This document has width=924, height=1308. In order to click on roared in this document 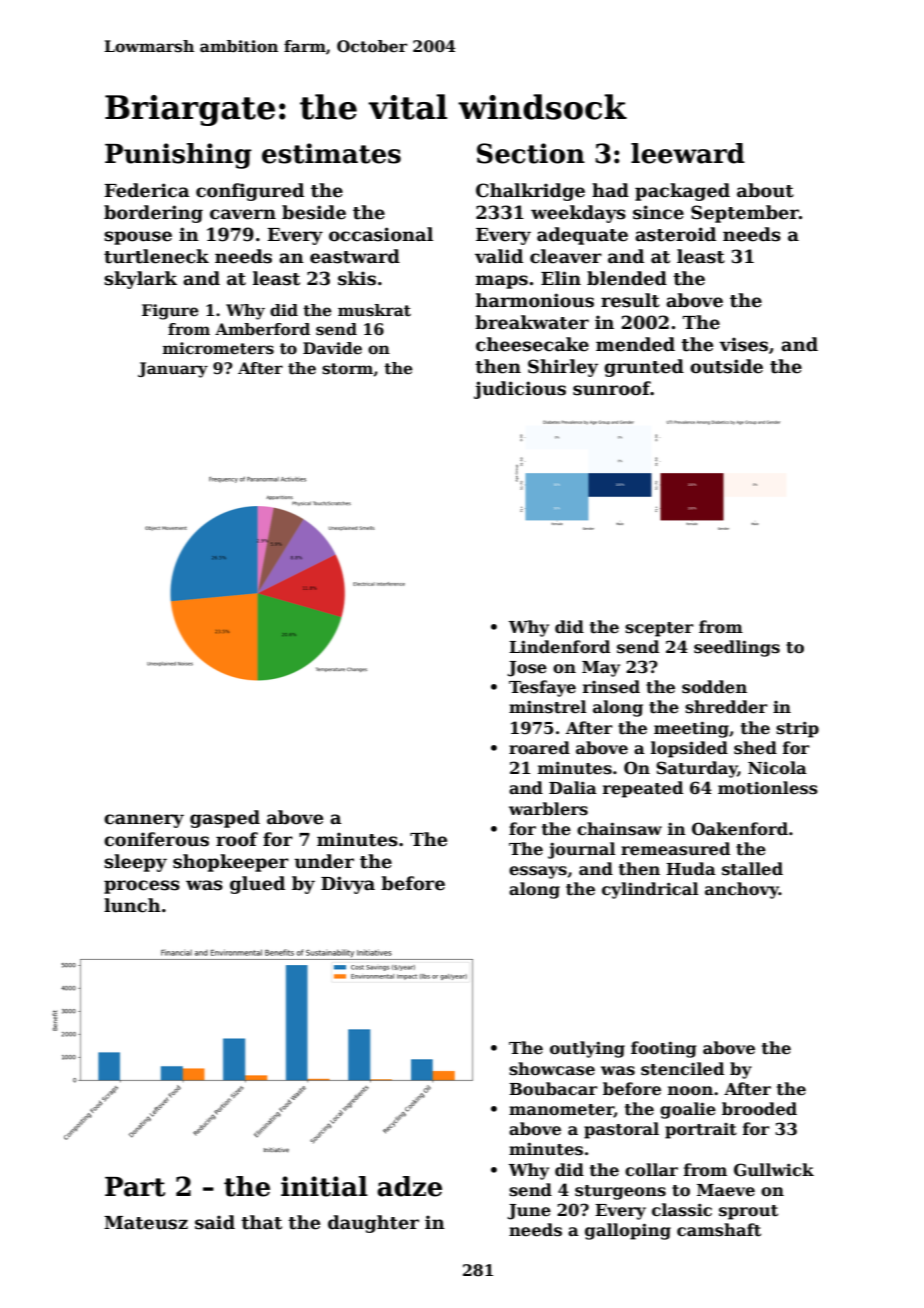, I will do `click(539, 747)`.
